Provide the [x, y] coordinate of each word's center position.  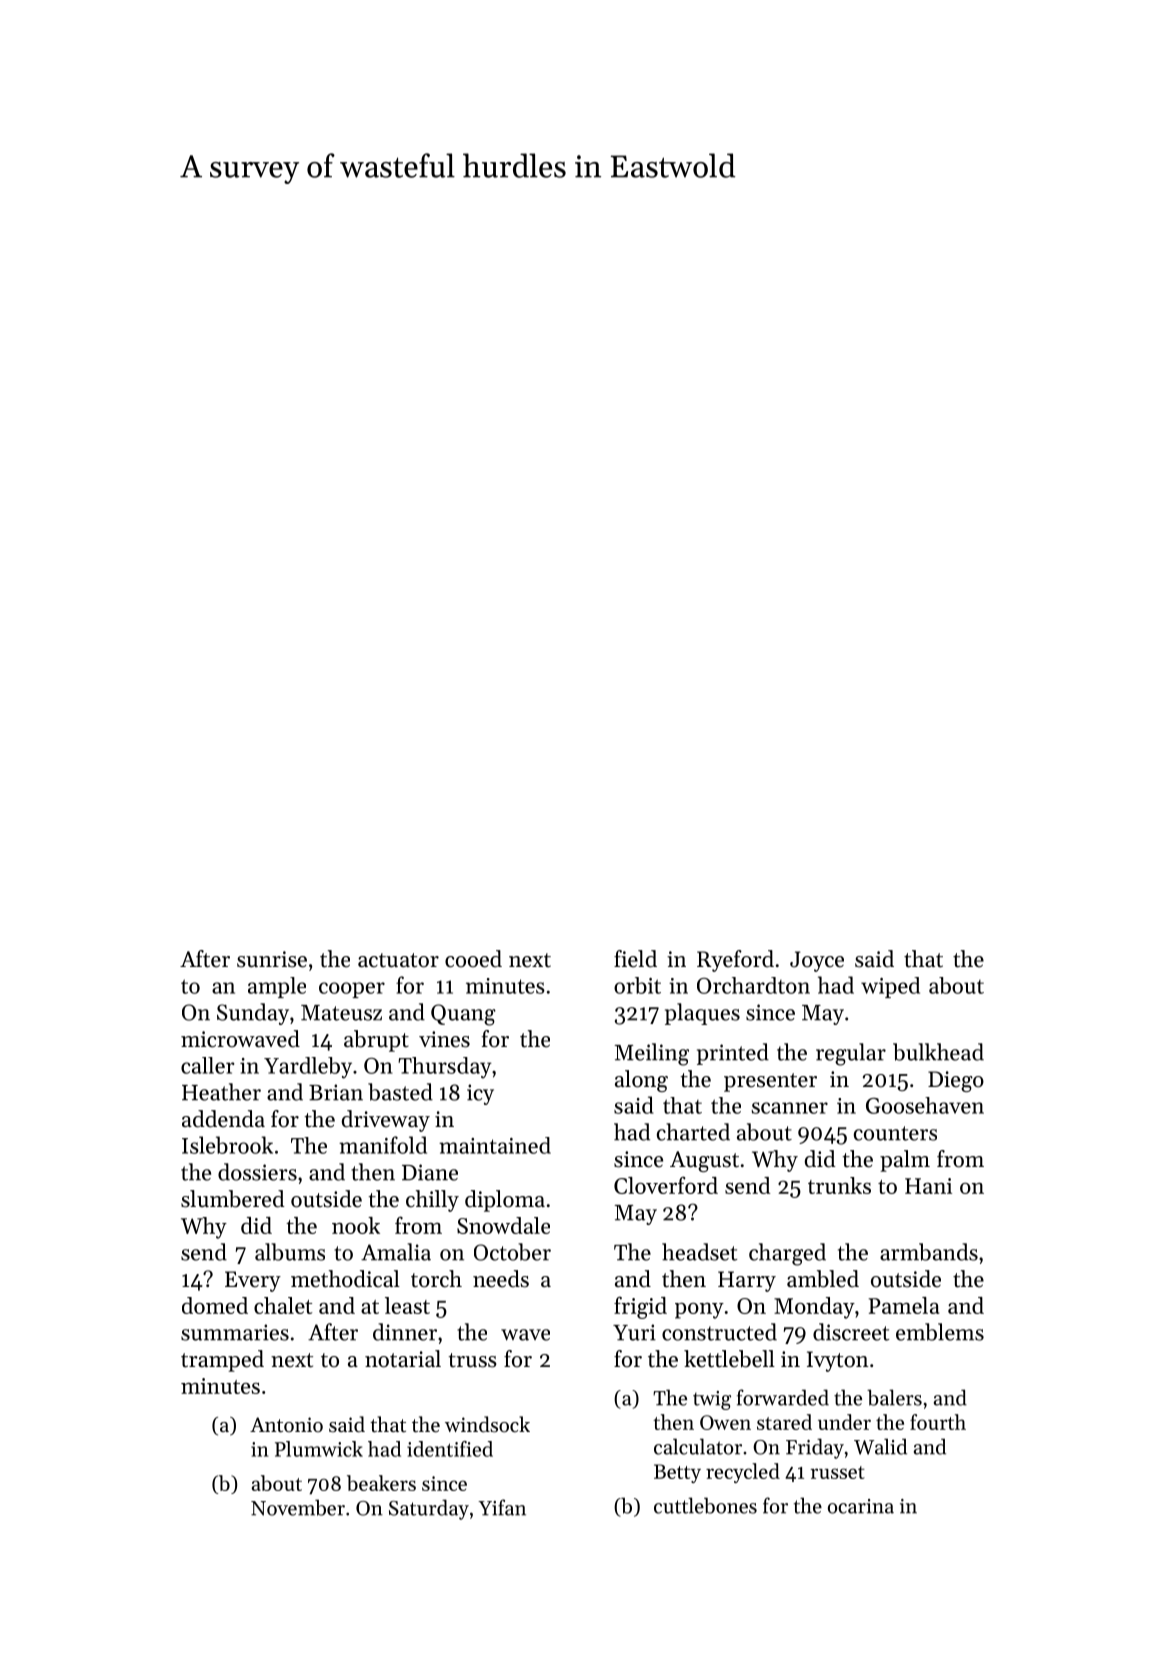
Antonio [286, 1425]
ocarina [861, 1506]
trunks [839, 1185]
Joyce [817, 961]
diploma [505, 1201]
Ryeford [735, 961]
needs [501, 1279]
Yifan [502, 1507]
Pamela [904, 1305]
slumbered [233, 1199]
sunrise [272, 959]
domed [215, 1305]
